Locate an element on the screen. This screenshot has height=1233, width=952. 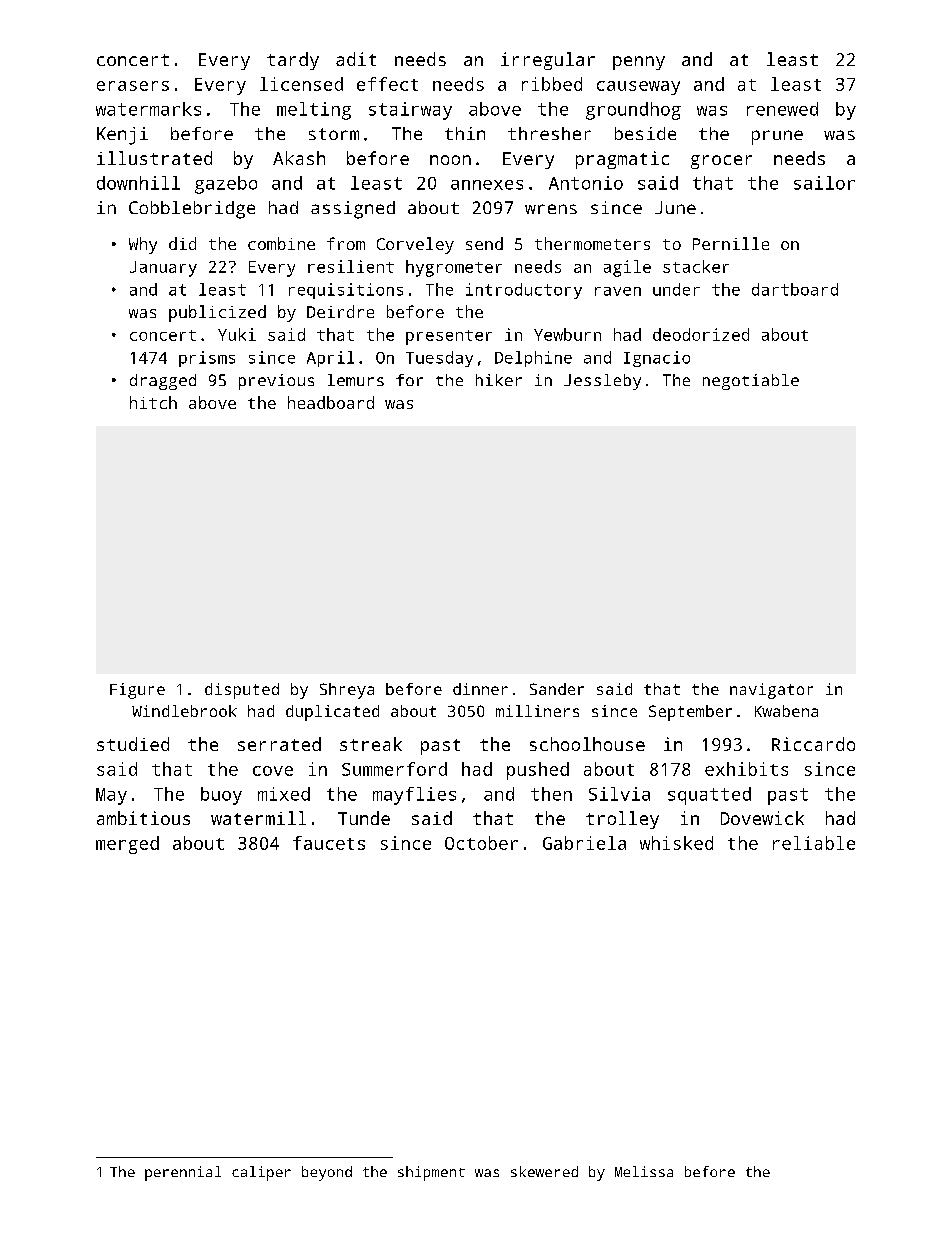
Why is located at coordinates (143, 245).
